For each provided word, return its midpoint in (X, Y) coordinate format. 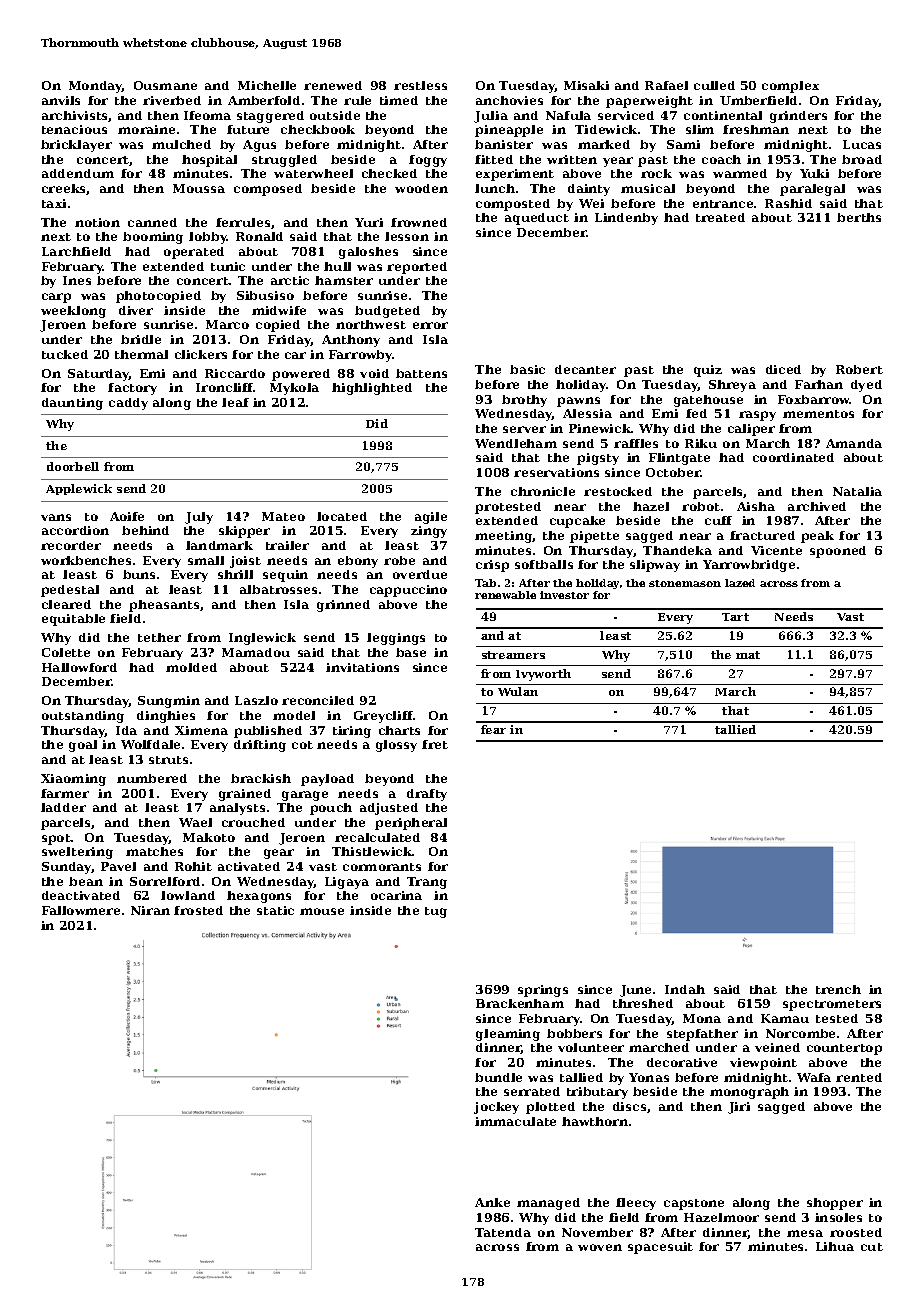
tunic (228, 266)
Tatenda (503, 1232)
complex (790, 87)
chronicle (543, 491)
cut (872, 1247)
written (572, 159)
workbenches (86, 560)
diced (783, 369)
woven (600, 1247)
